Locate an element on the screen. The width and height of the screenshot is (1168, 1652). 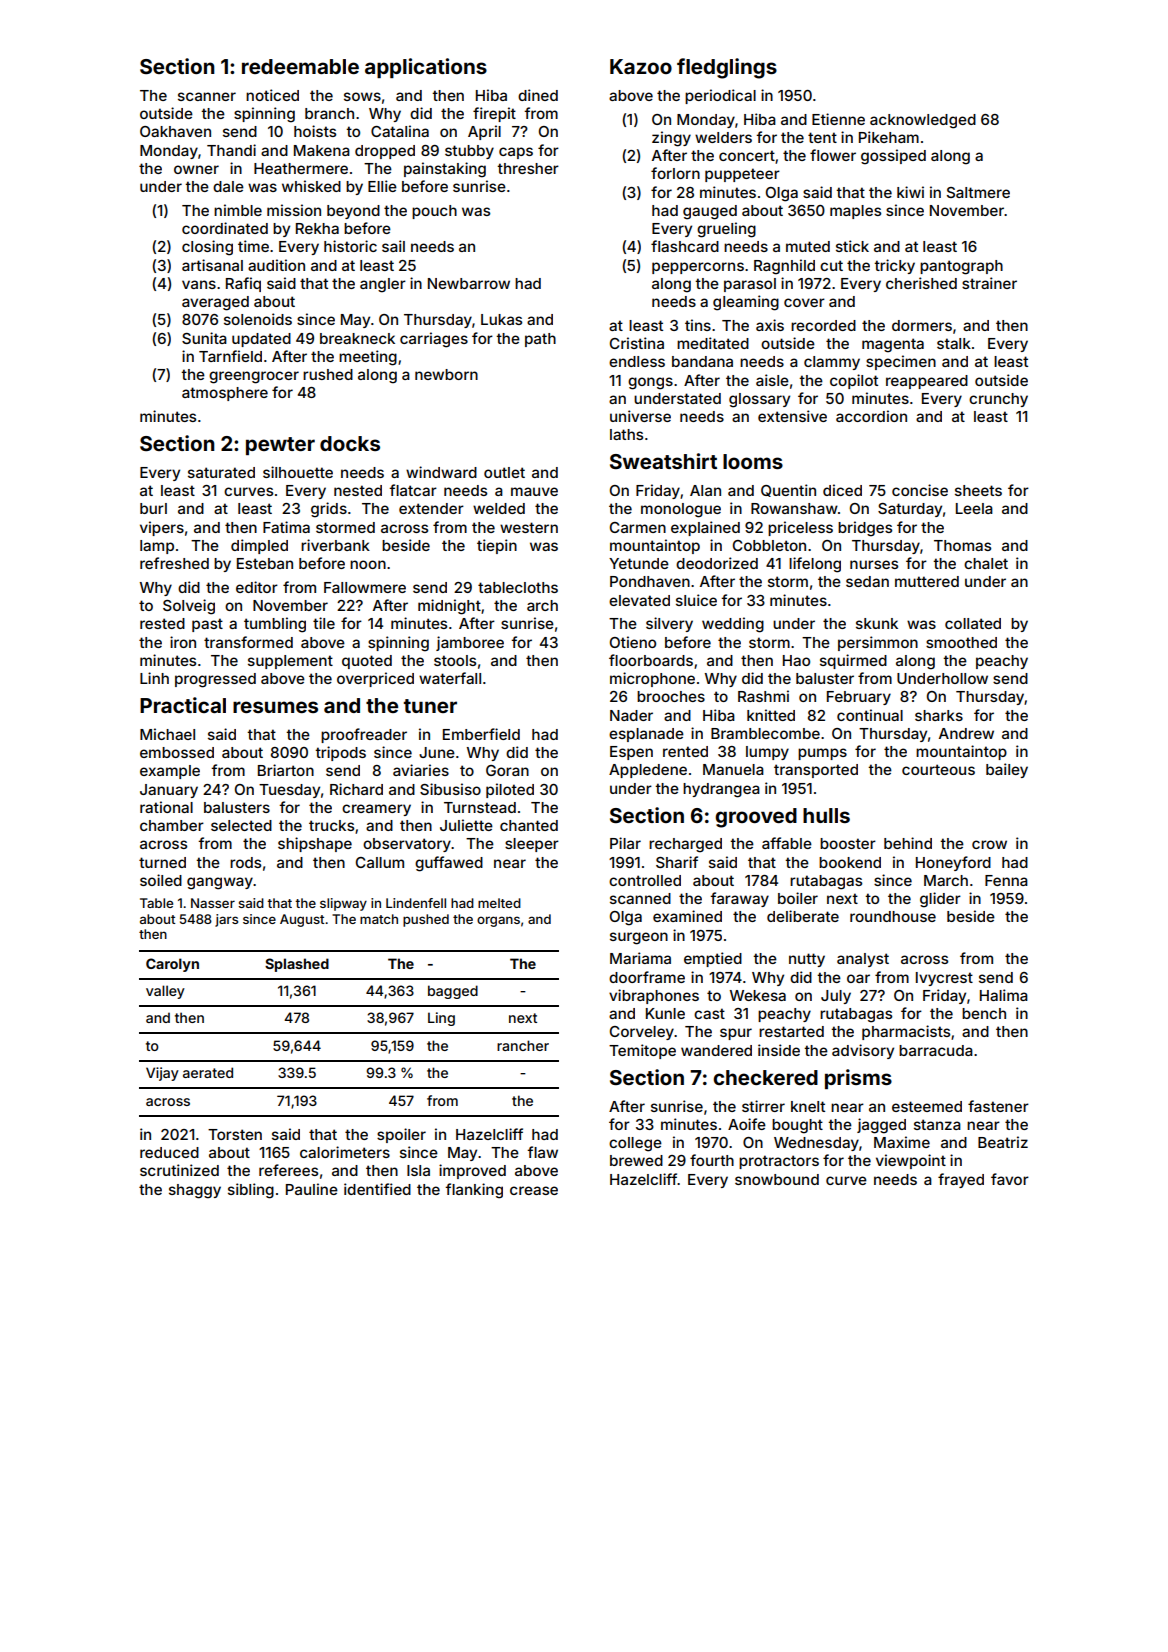
Thomas is located at coordinates (962, 545).
